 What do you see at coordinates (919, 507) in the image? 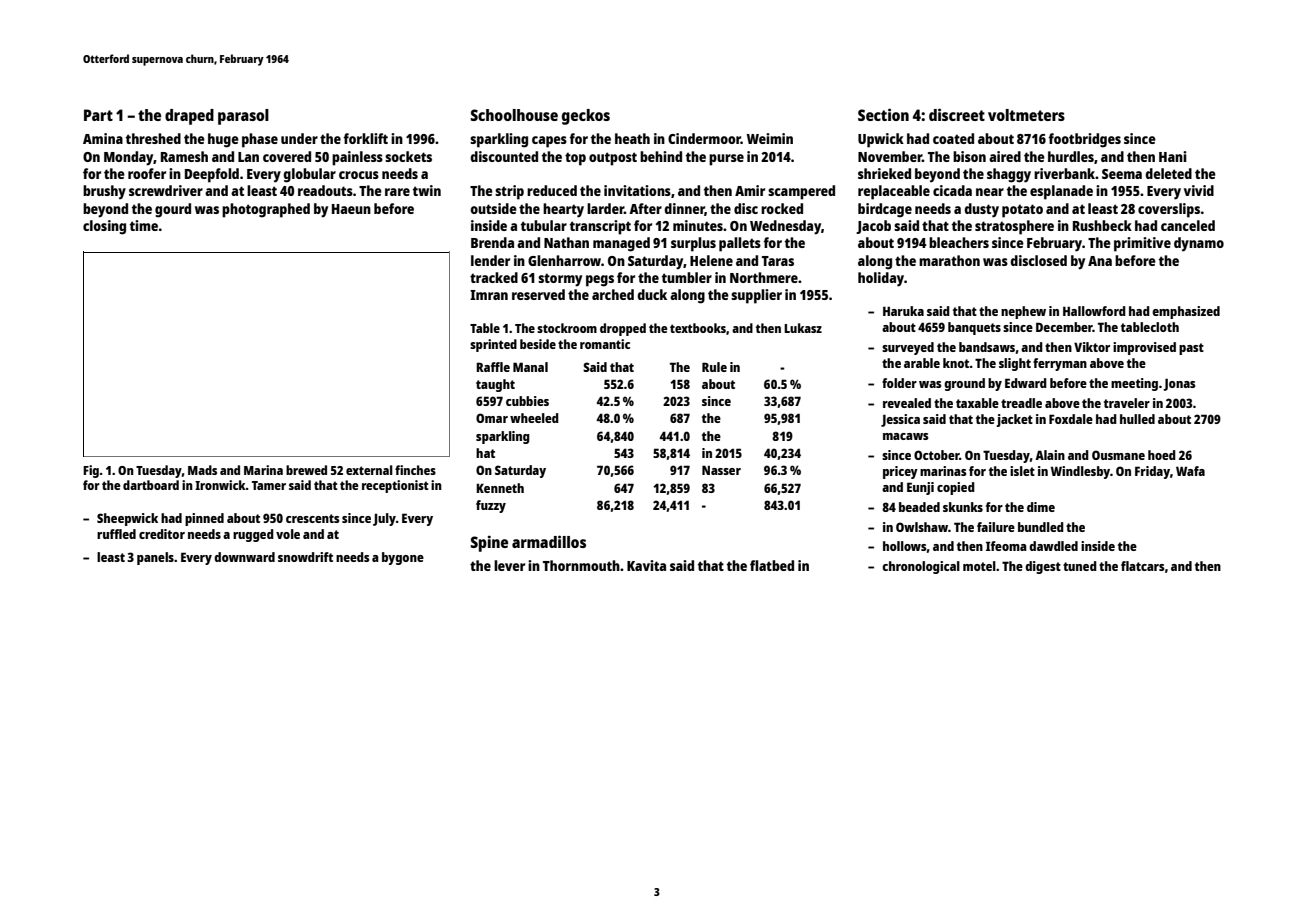
I see `beaded` at bounding box center [919, 507].
